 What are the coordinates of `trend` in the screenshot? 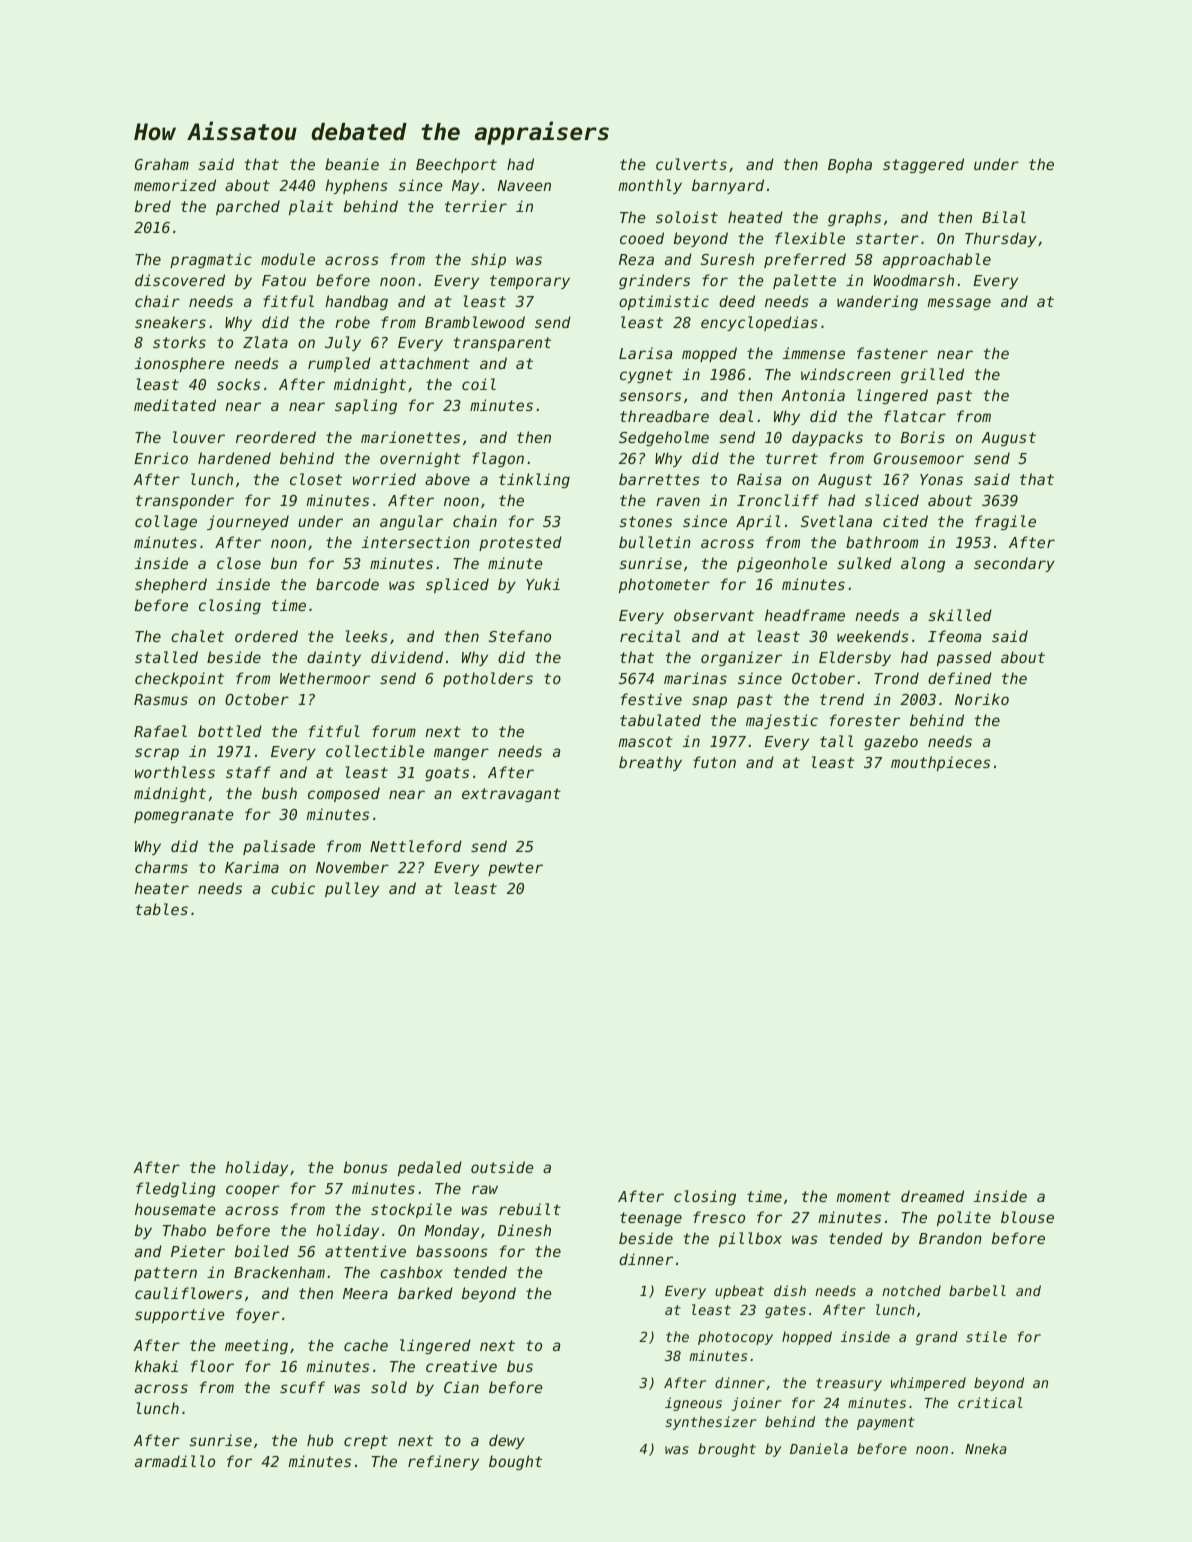 It's located at (842, 699).
